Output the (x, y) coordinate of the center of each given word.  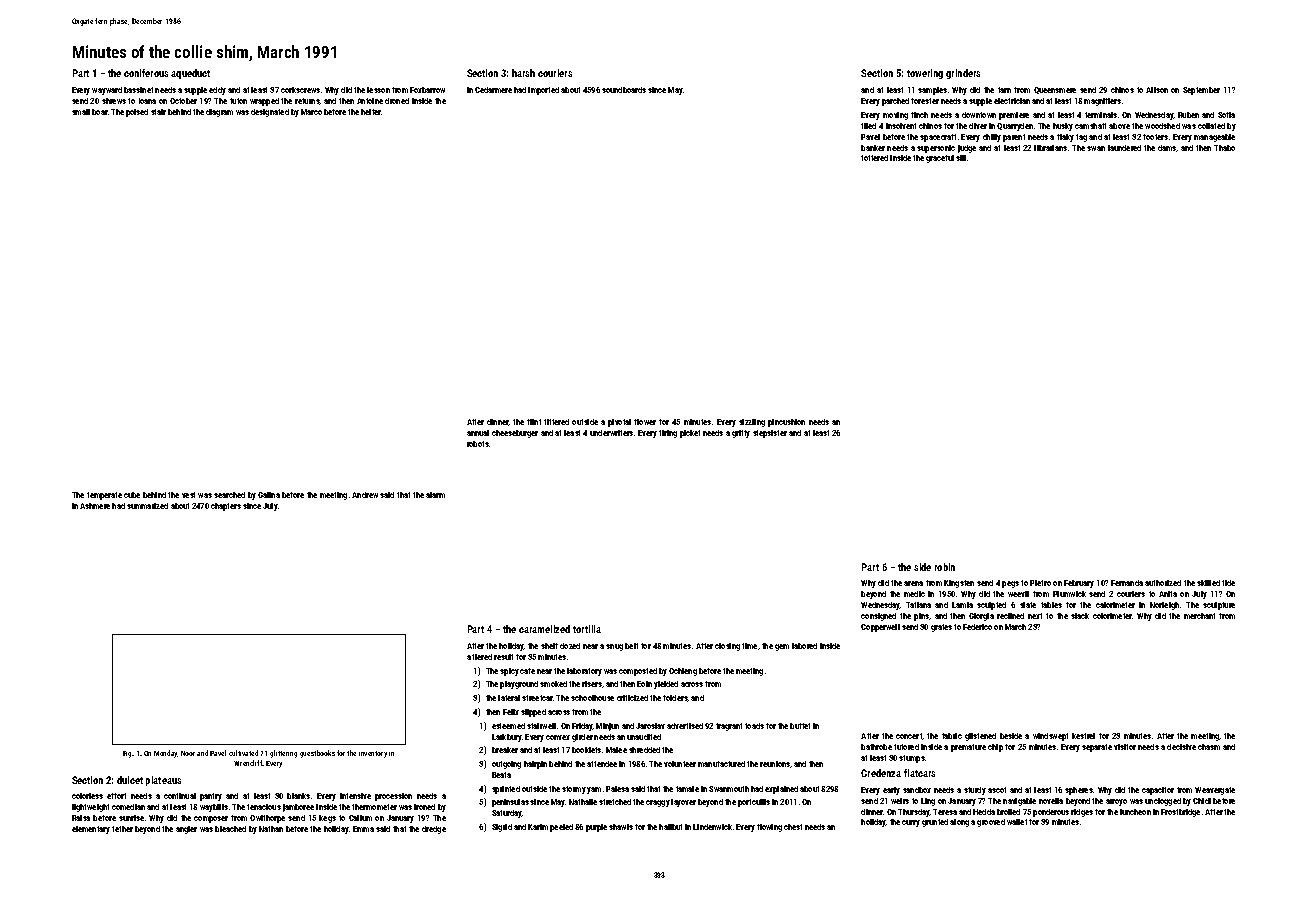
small (81, 112)
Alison (1157, 90)
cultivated (243, 753)
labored (804, 646)
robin (945, 567)
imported (543, 91)
